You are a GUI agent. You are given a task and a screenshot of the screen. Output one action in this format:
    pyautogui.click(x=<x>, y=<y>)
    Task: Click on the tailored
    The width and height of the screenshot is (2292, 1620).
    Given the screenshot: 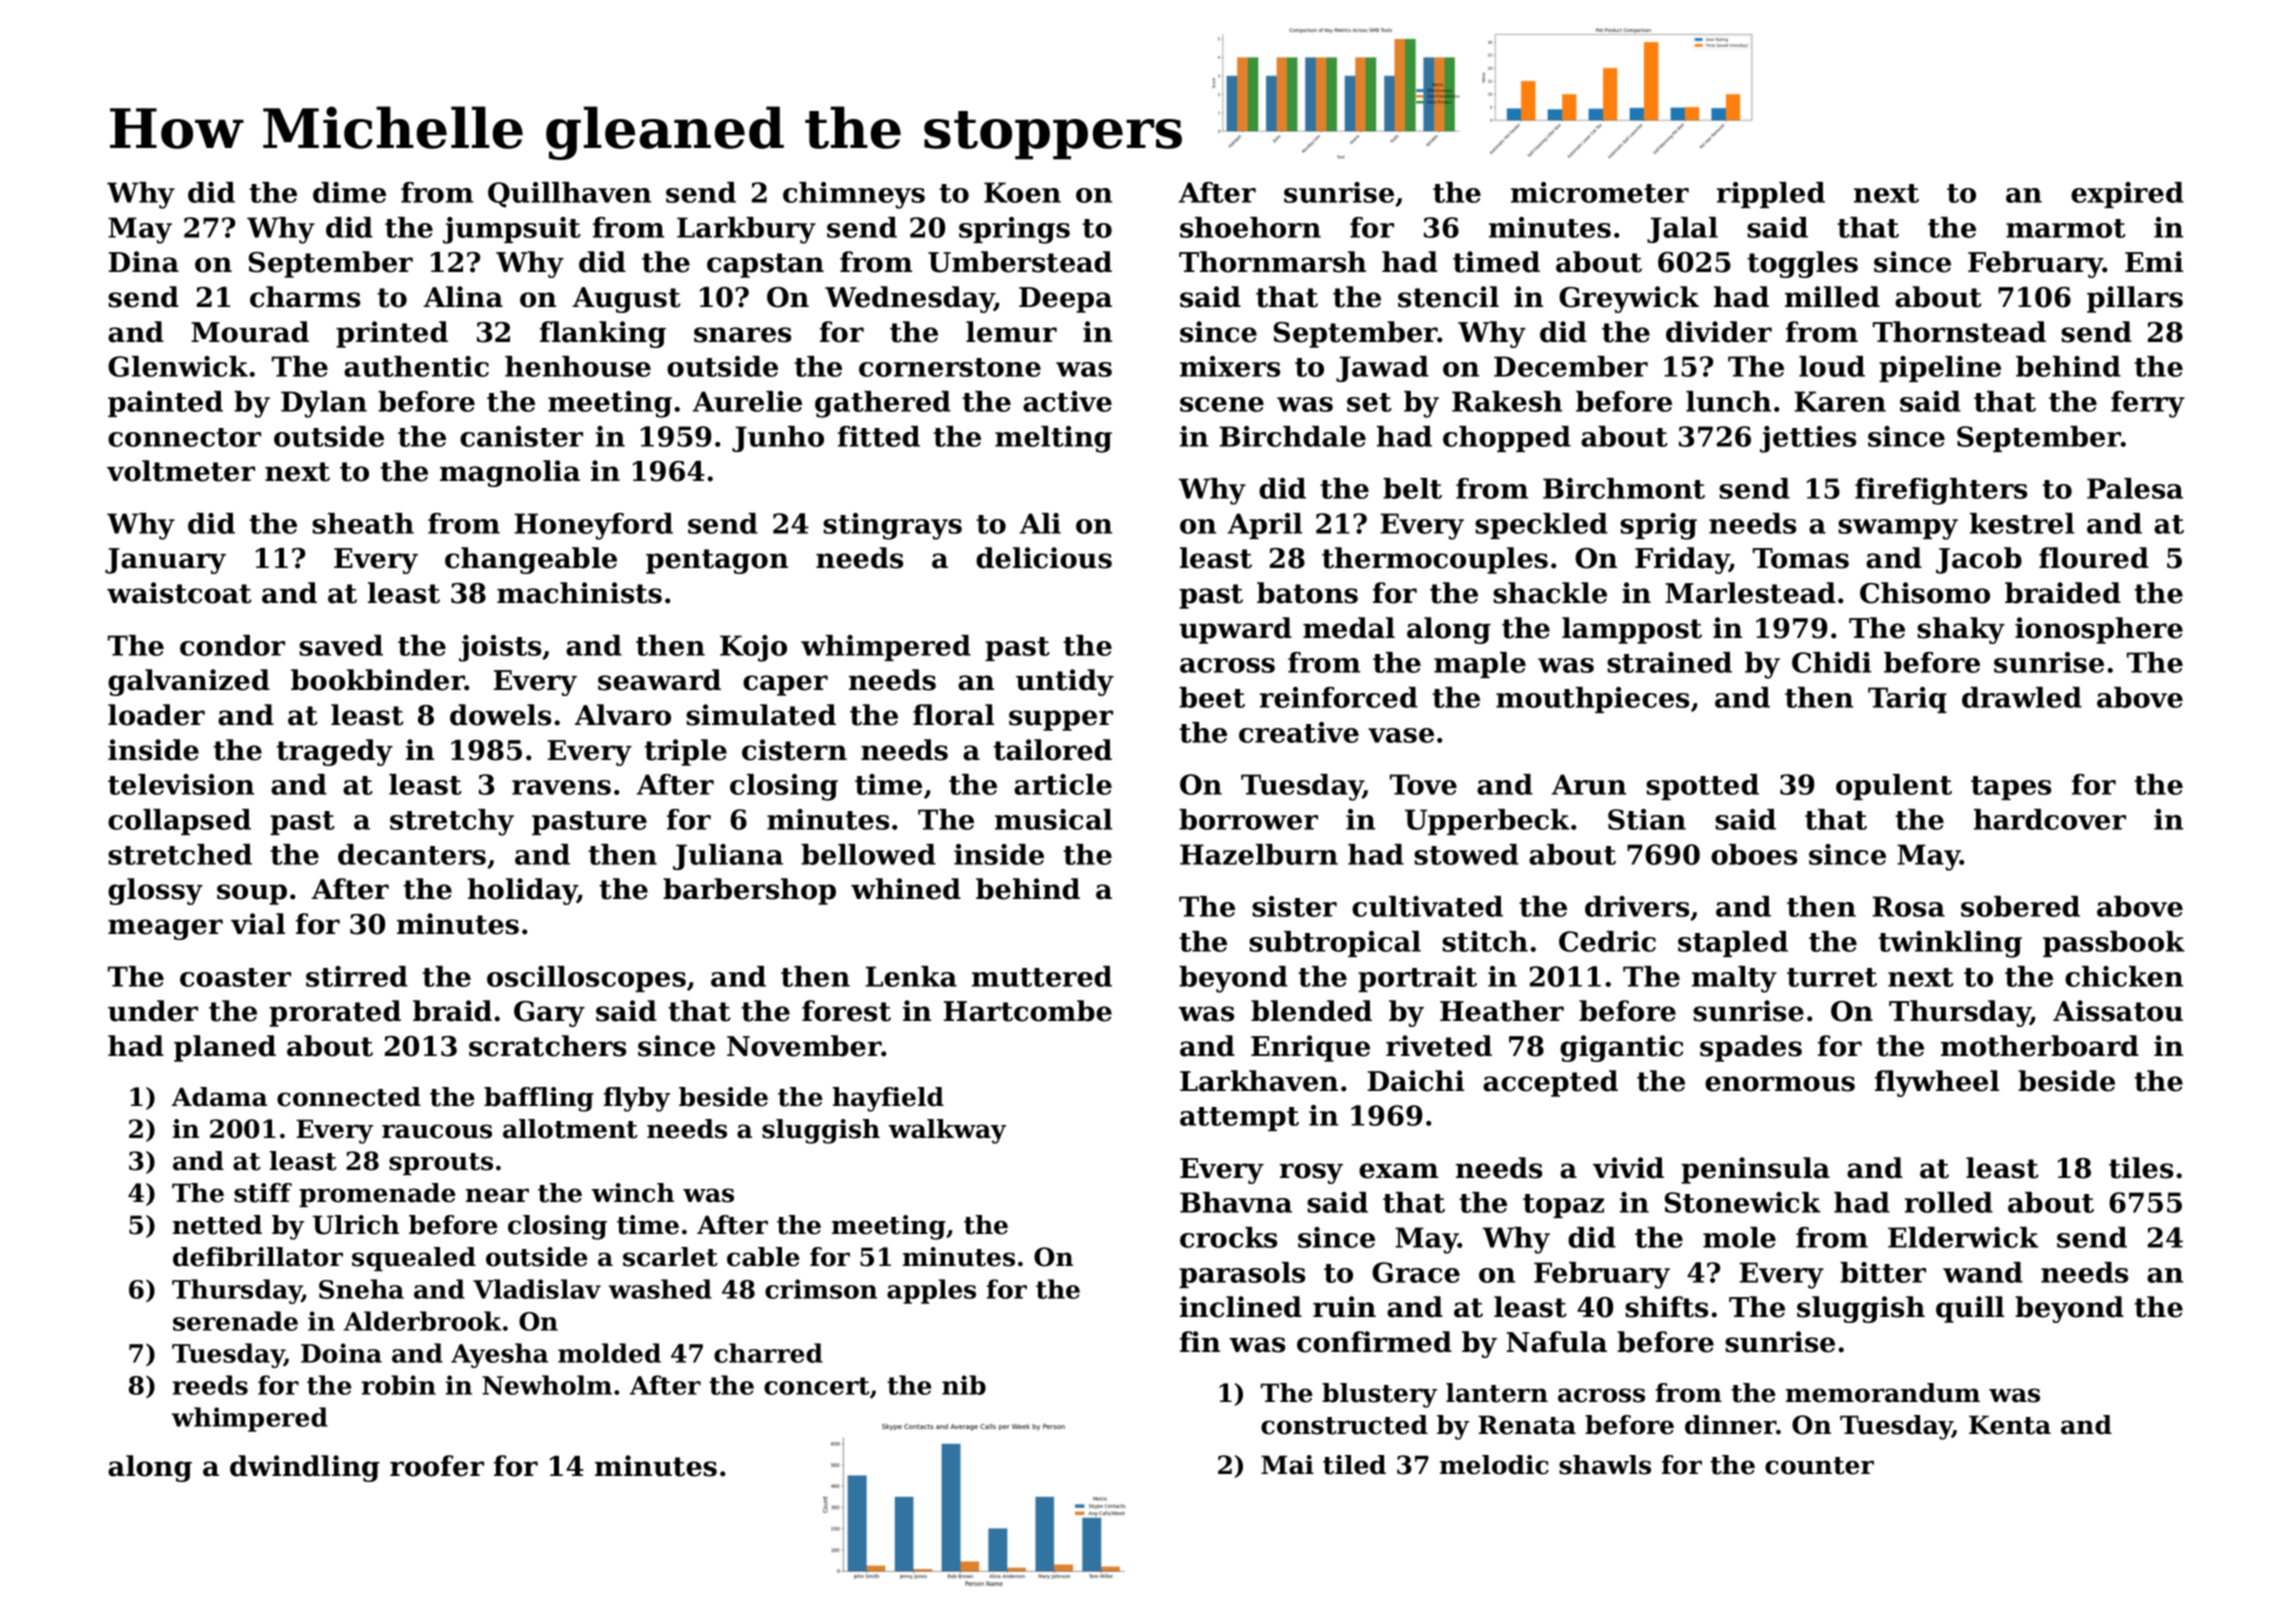 What is the action you would take?
    pyautogui.click(x=1052, y=750)
